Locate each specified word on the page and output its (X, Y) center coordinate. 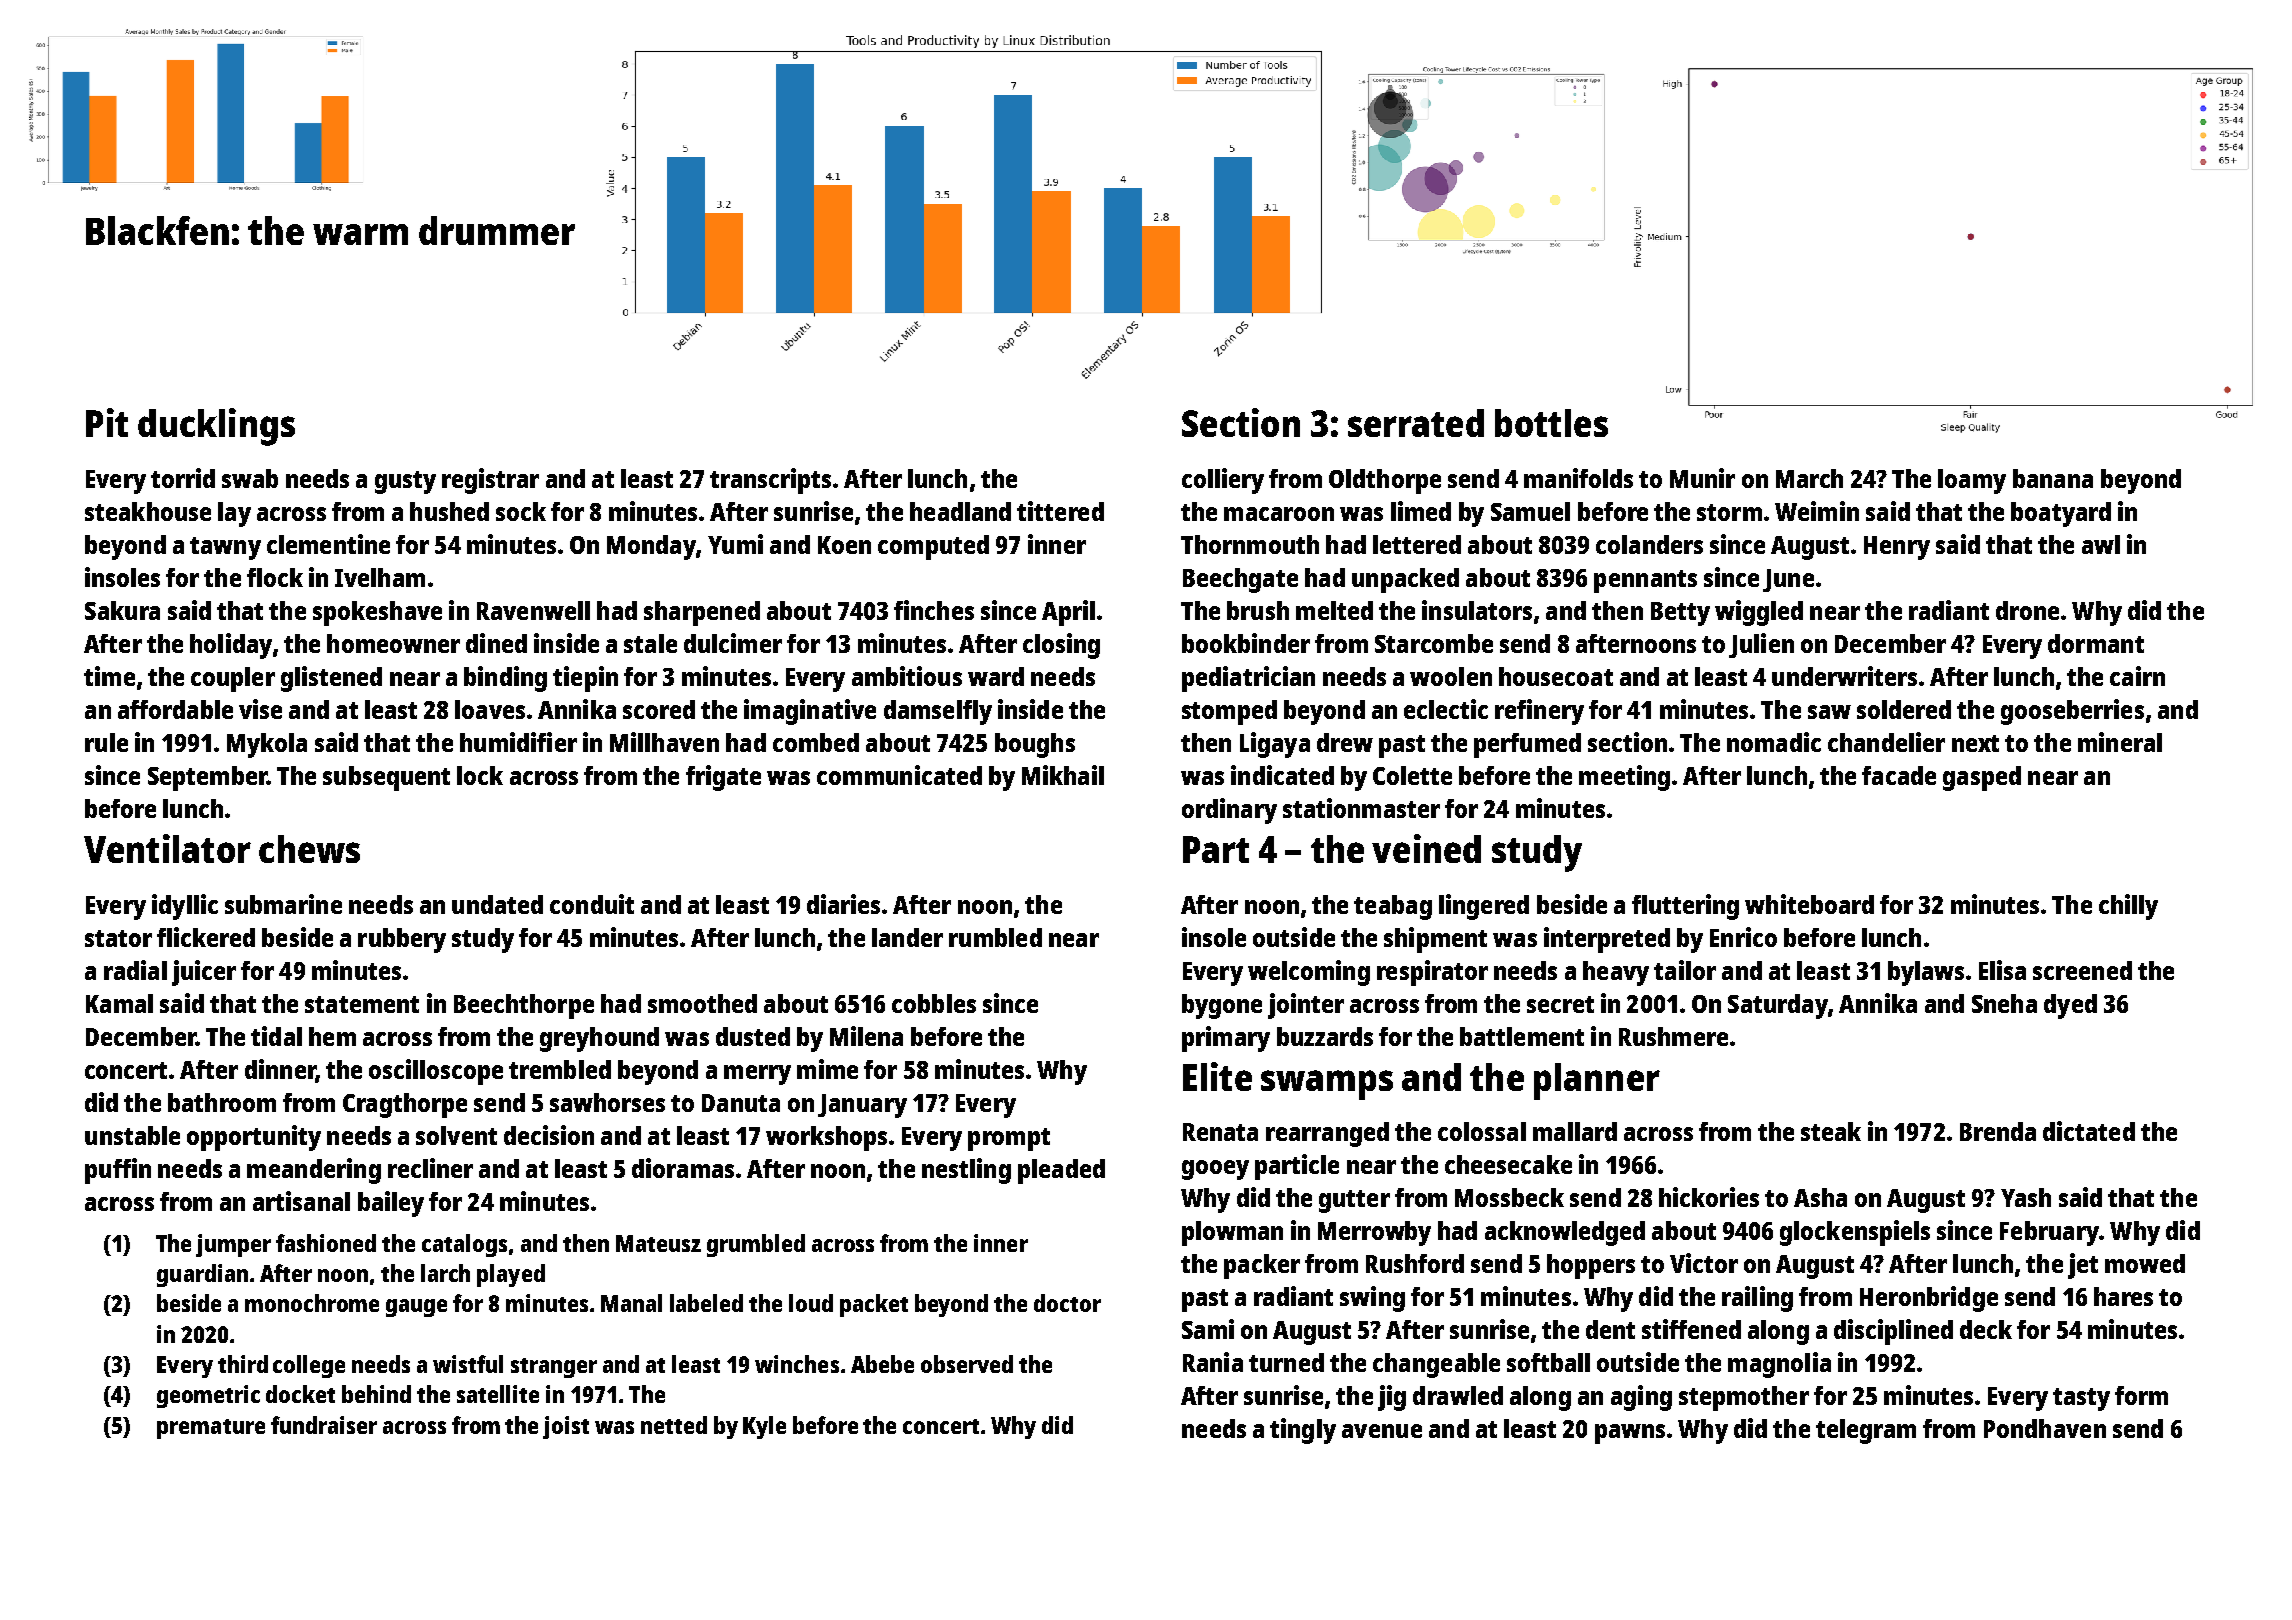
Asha (1820, 1197)
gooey (1215, 1170)
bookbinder (1246, 643)
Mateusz (658, 1243)
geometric (208, 1396)
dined (496, 643)
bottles (1551, 423)
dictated (2089, 1131)
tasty (2081, 1399)
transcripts (770, 481)
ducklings (216, 427)
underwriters (1844, 676)
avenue (1382, 1431)
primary (1226, 1039)
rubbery (402, 940)
